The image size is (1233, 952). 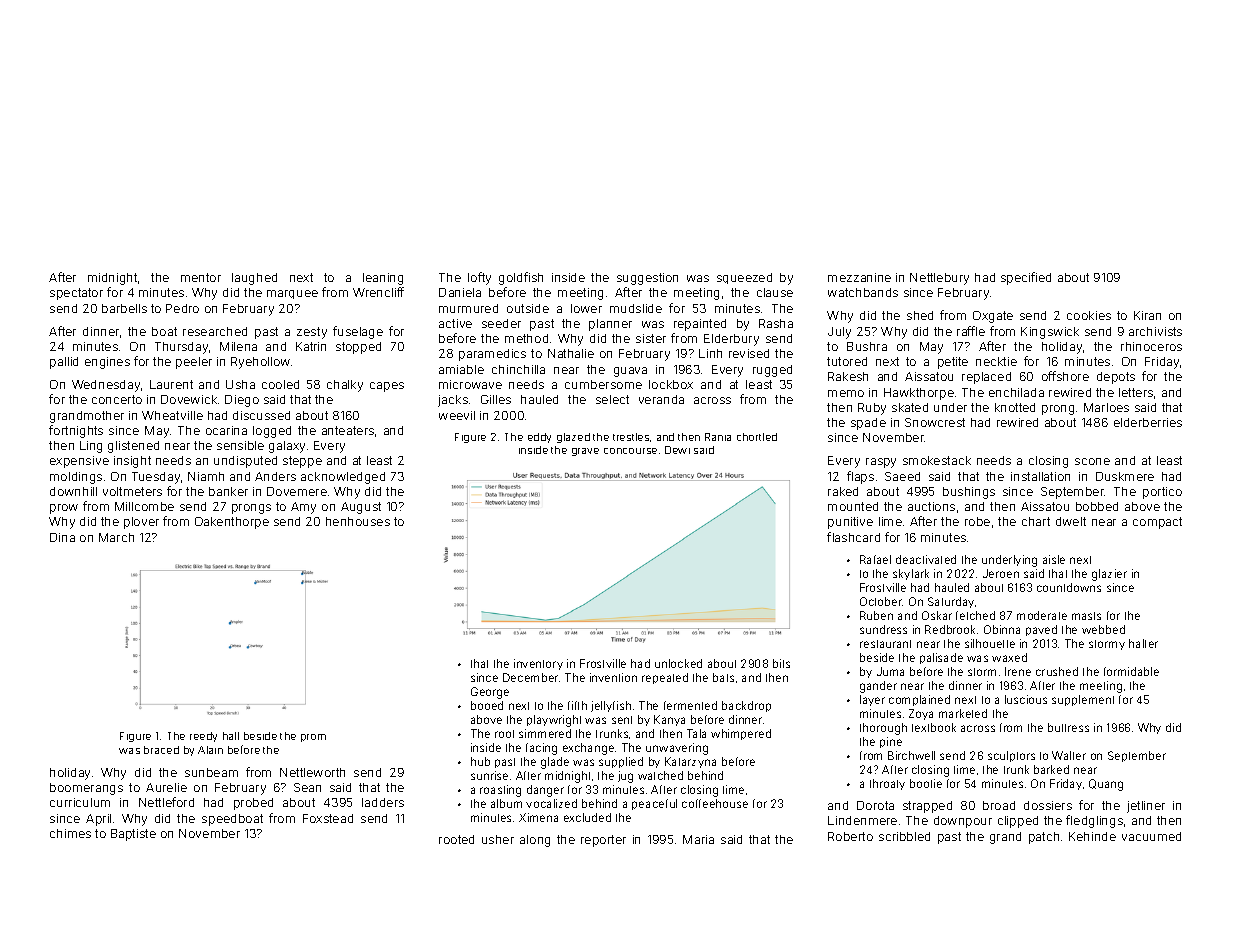 I want to click on Bushra, so click(x=867, y=346).
